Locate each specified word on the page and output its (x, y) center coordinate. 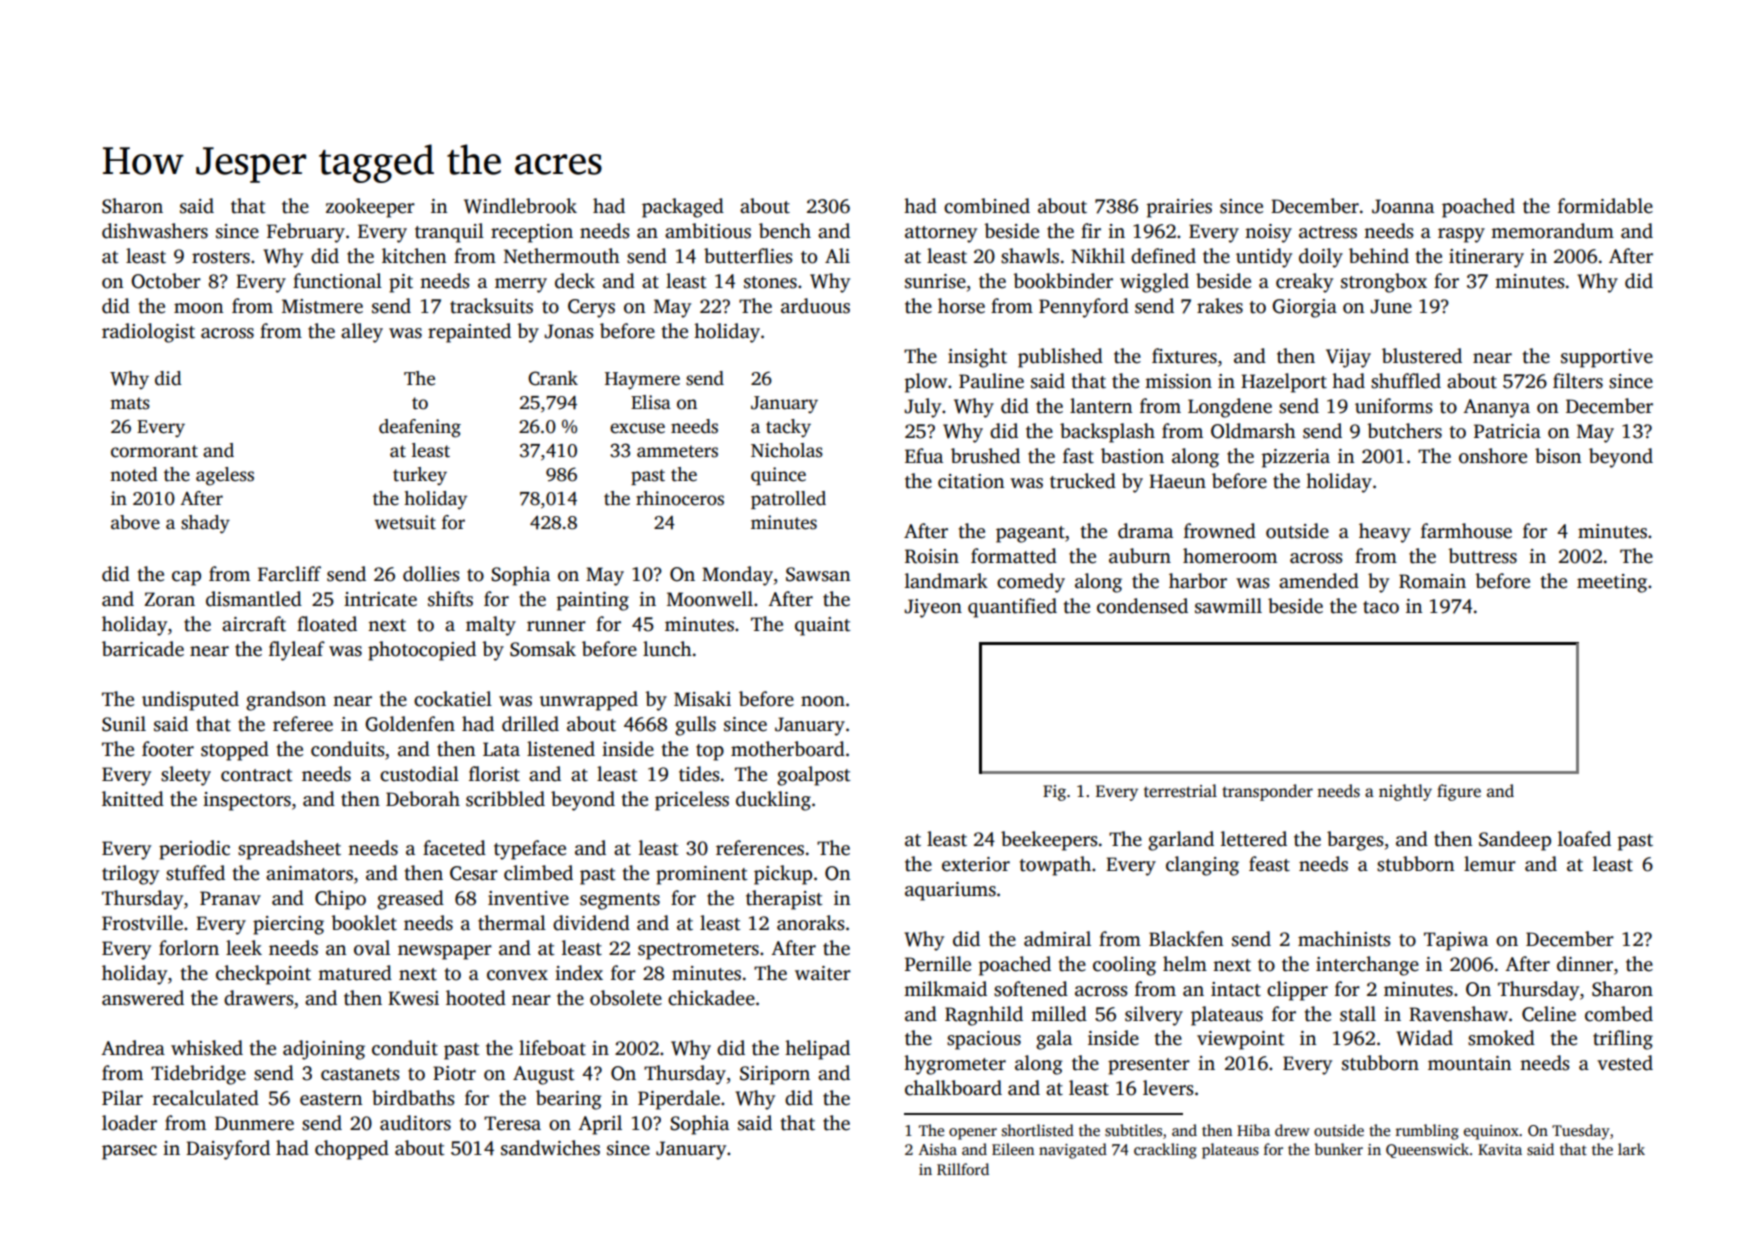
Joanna (1403, 206)
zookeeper (370, 208)
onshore (1493, 456)
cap (186, 578)
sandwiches (550, 1148)
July (922, 408)
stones (770, 282)
